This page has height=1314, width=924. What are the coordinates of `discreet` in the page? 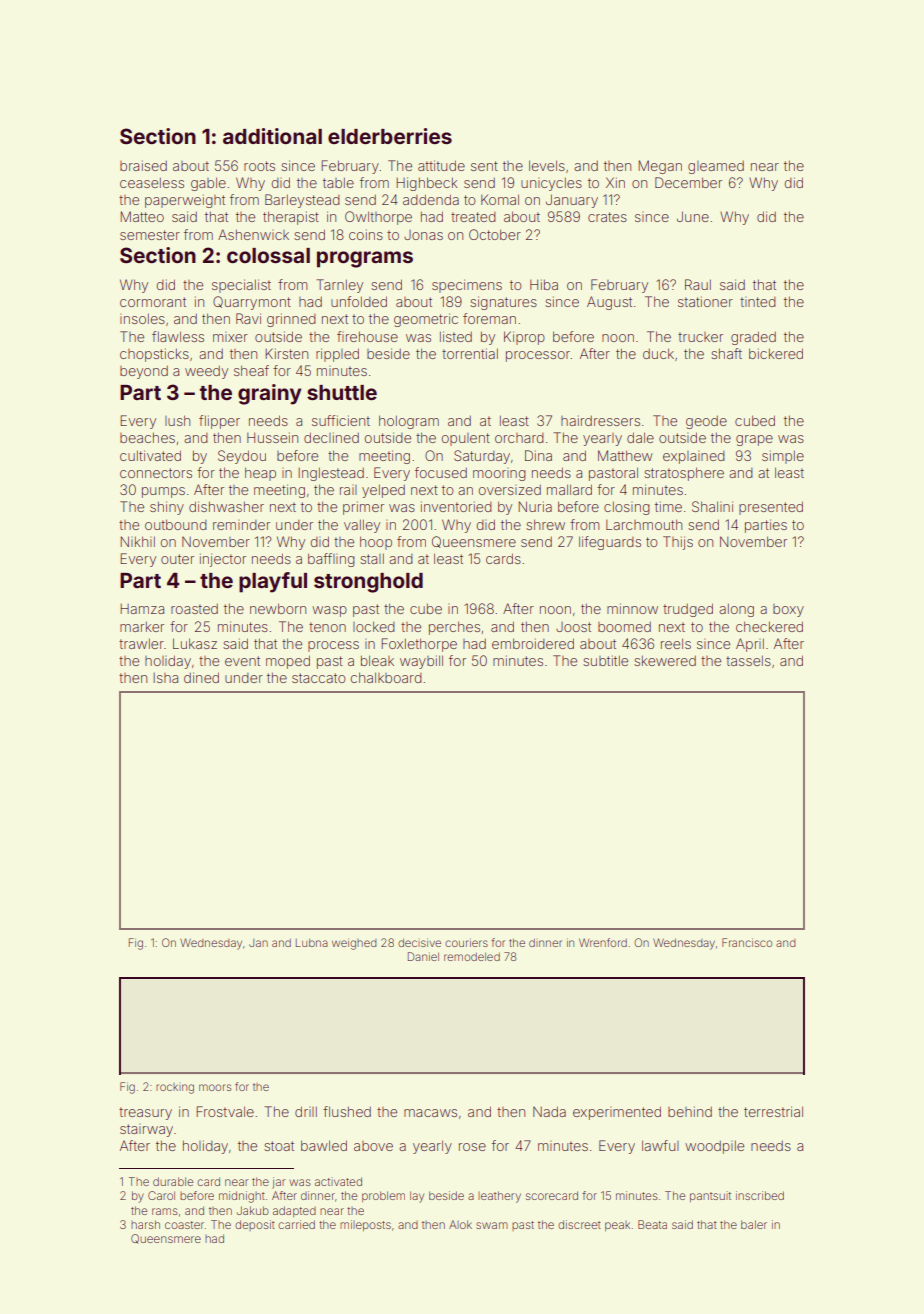 It's located at (579, 1224).
